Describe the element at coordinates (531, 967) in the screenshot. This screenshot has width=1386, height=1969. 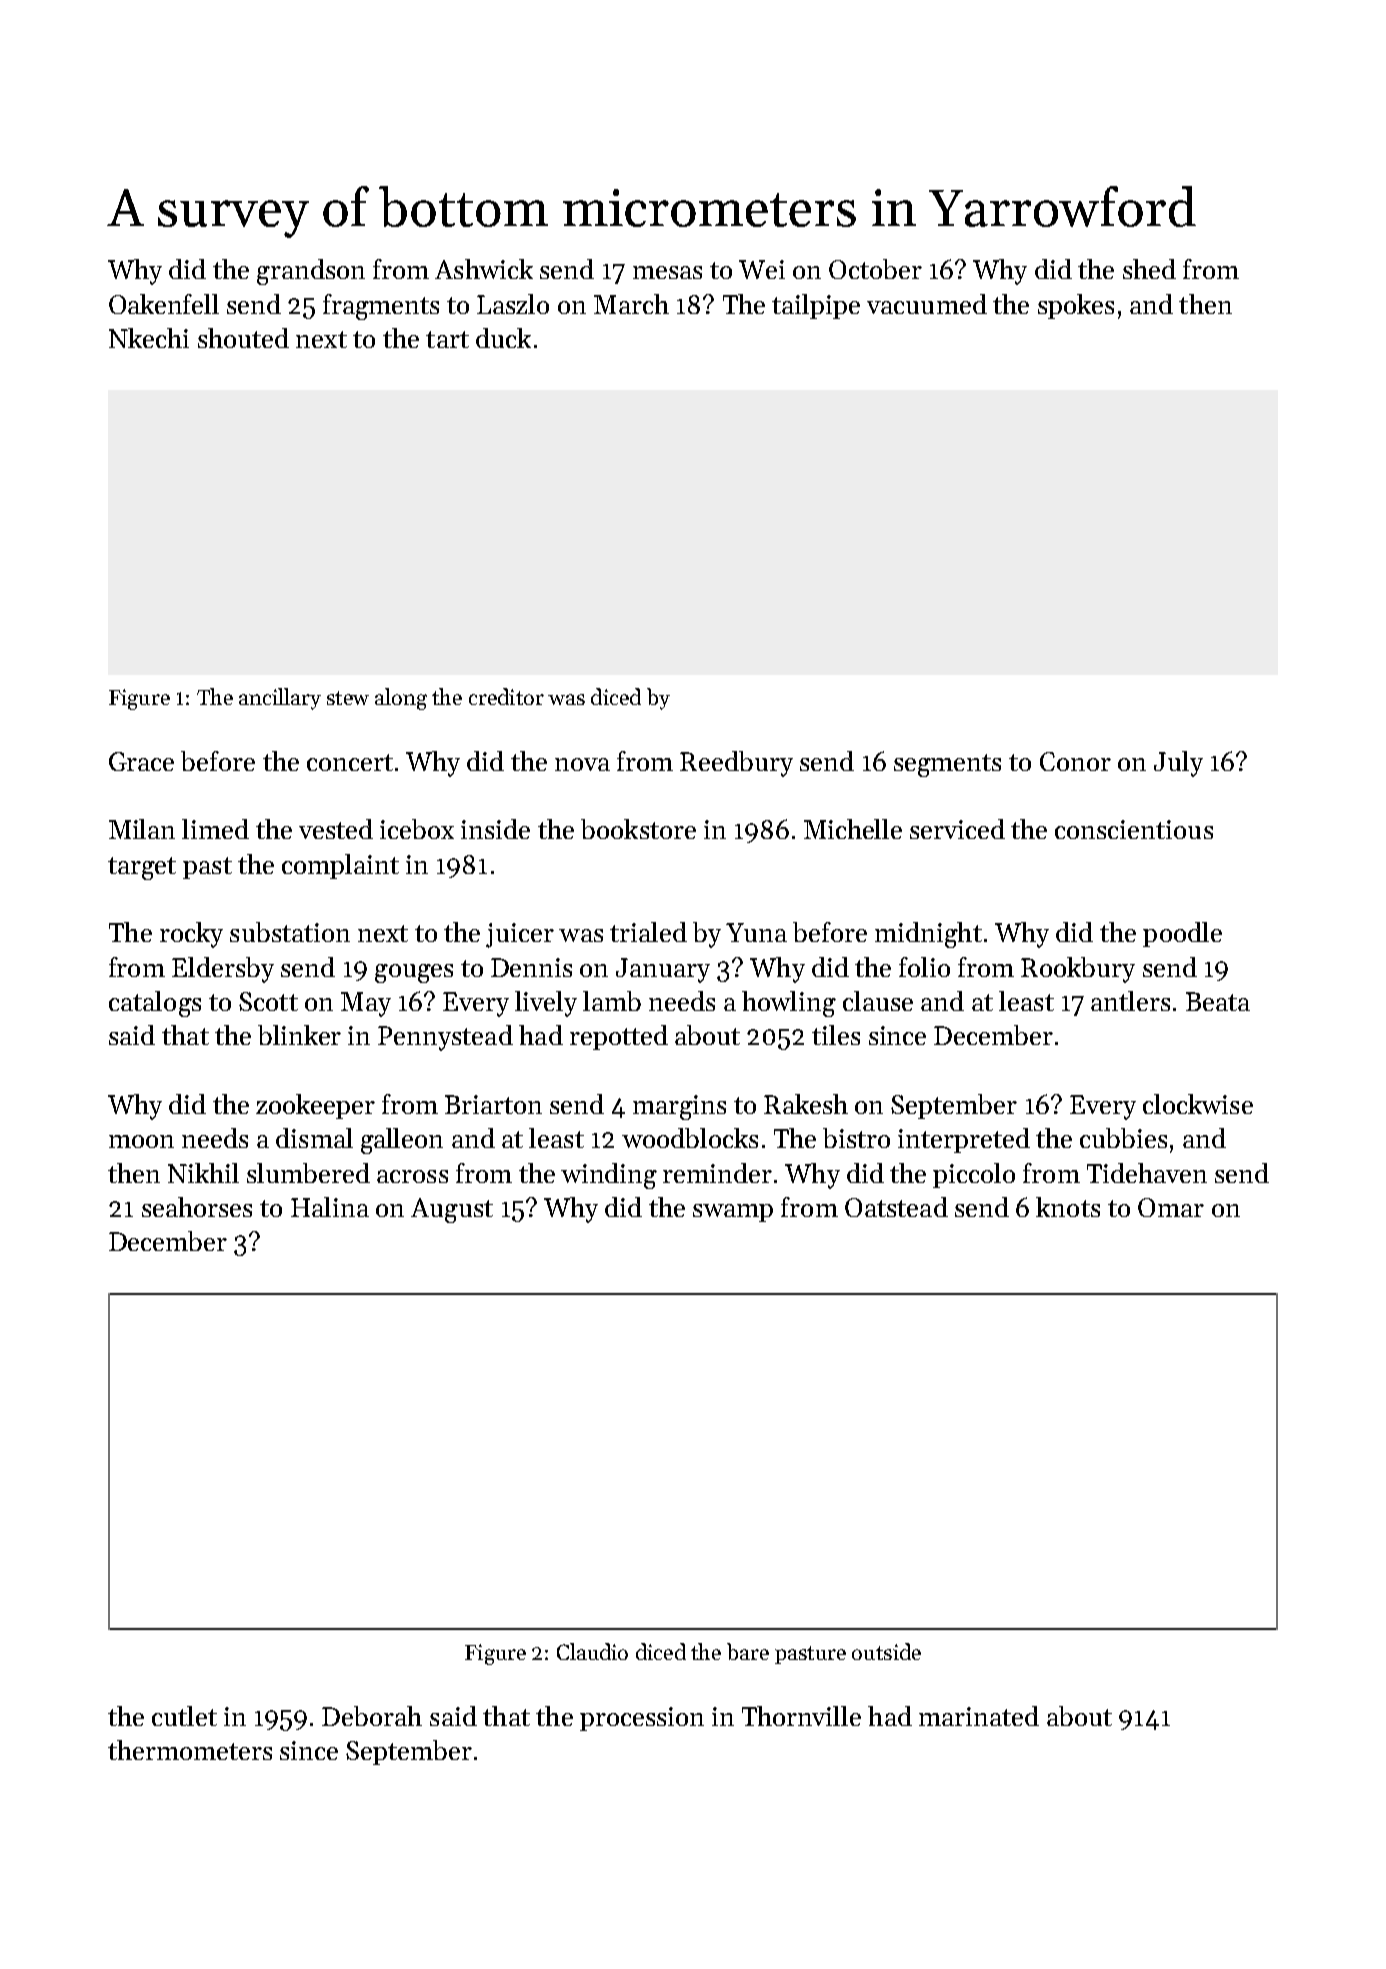
I see `Dennis` at that location.
